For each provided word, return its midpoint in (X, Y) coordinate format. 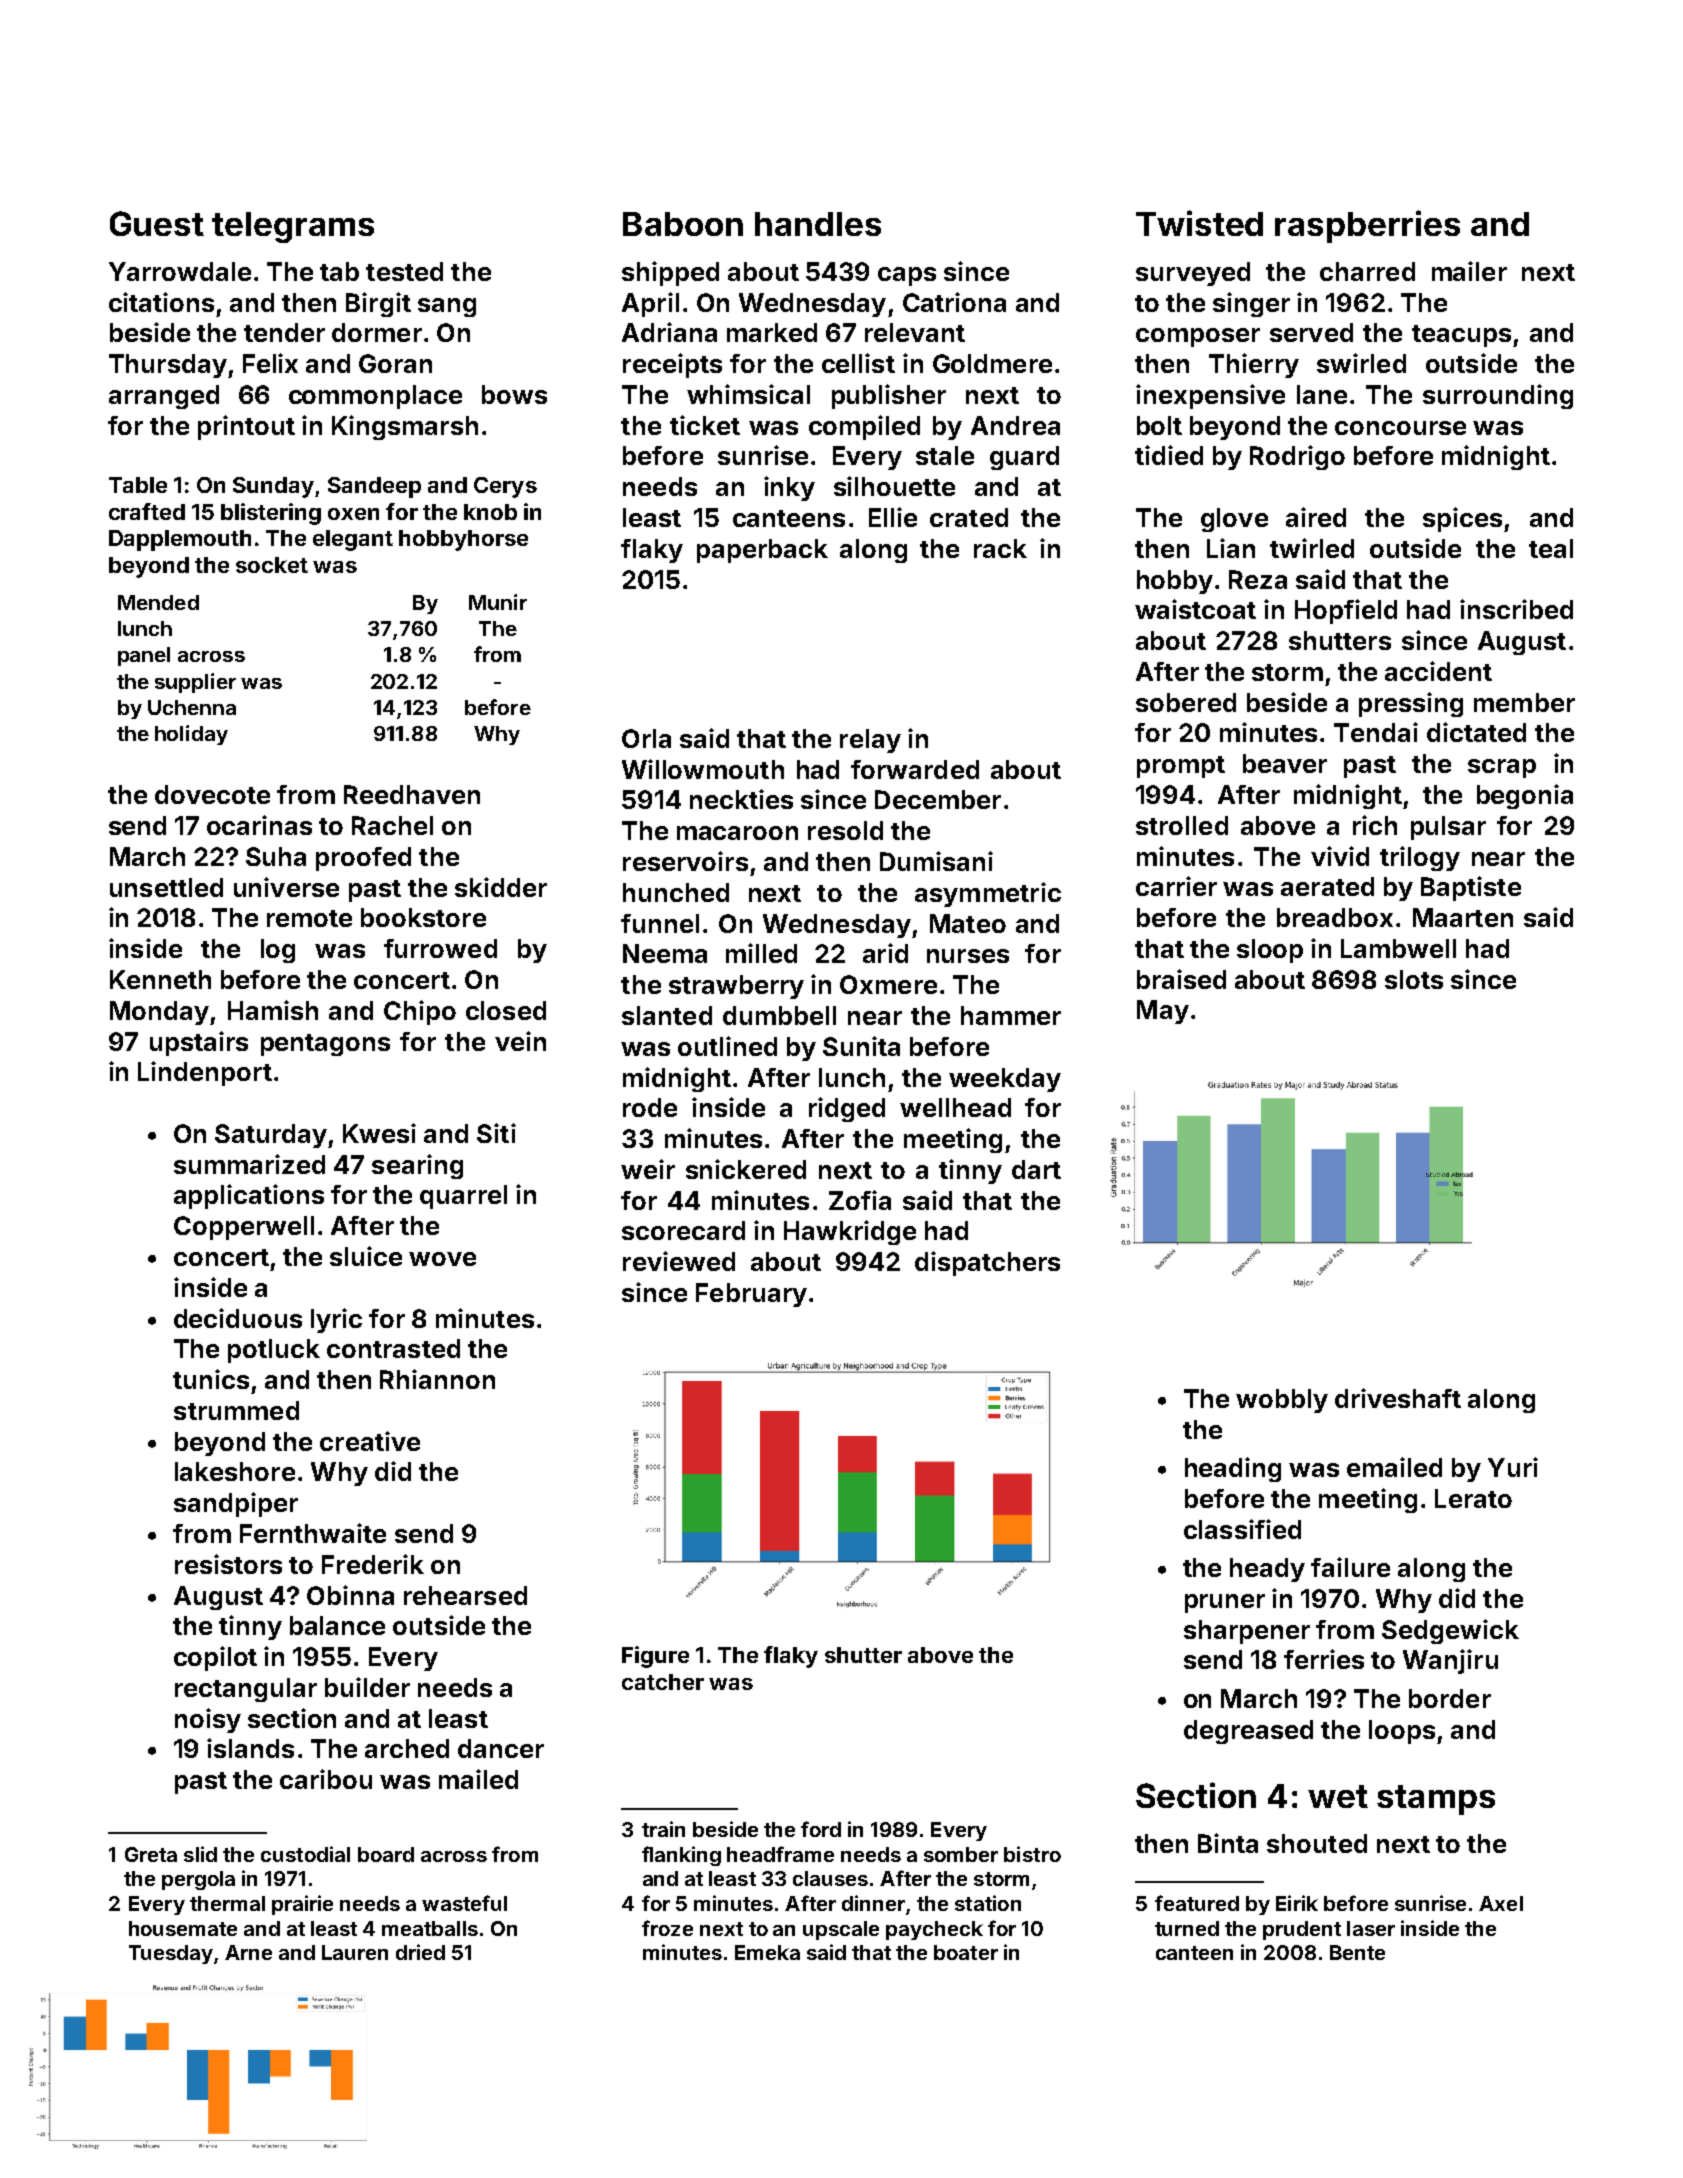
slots (1414, 979)
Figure (655, 1657)
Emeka (767, 1952)
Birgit (378, 304)
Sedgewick (1450, 1631)
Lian (1231, 548)
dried (420, 1952)
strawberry (736, 987)
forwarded (915, 769)
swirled (1361, 363)
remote (309, 918)
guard (1024, 458)
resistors (228, 1564)
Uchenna (192, 707)
